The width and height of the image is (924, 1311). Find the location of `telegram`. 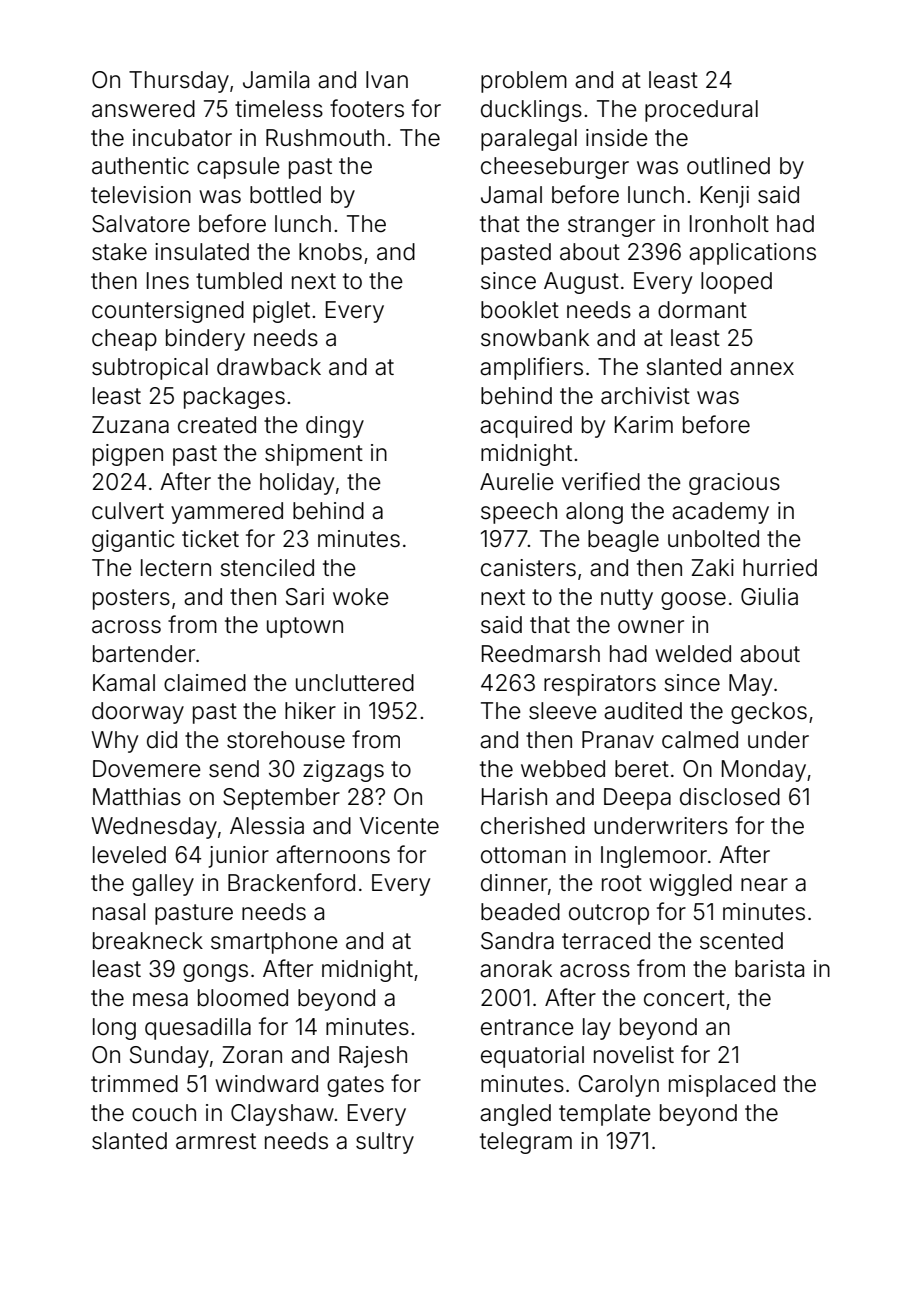

telegram is located at coordinates (526, 1143).
